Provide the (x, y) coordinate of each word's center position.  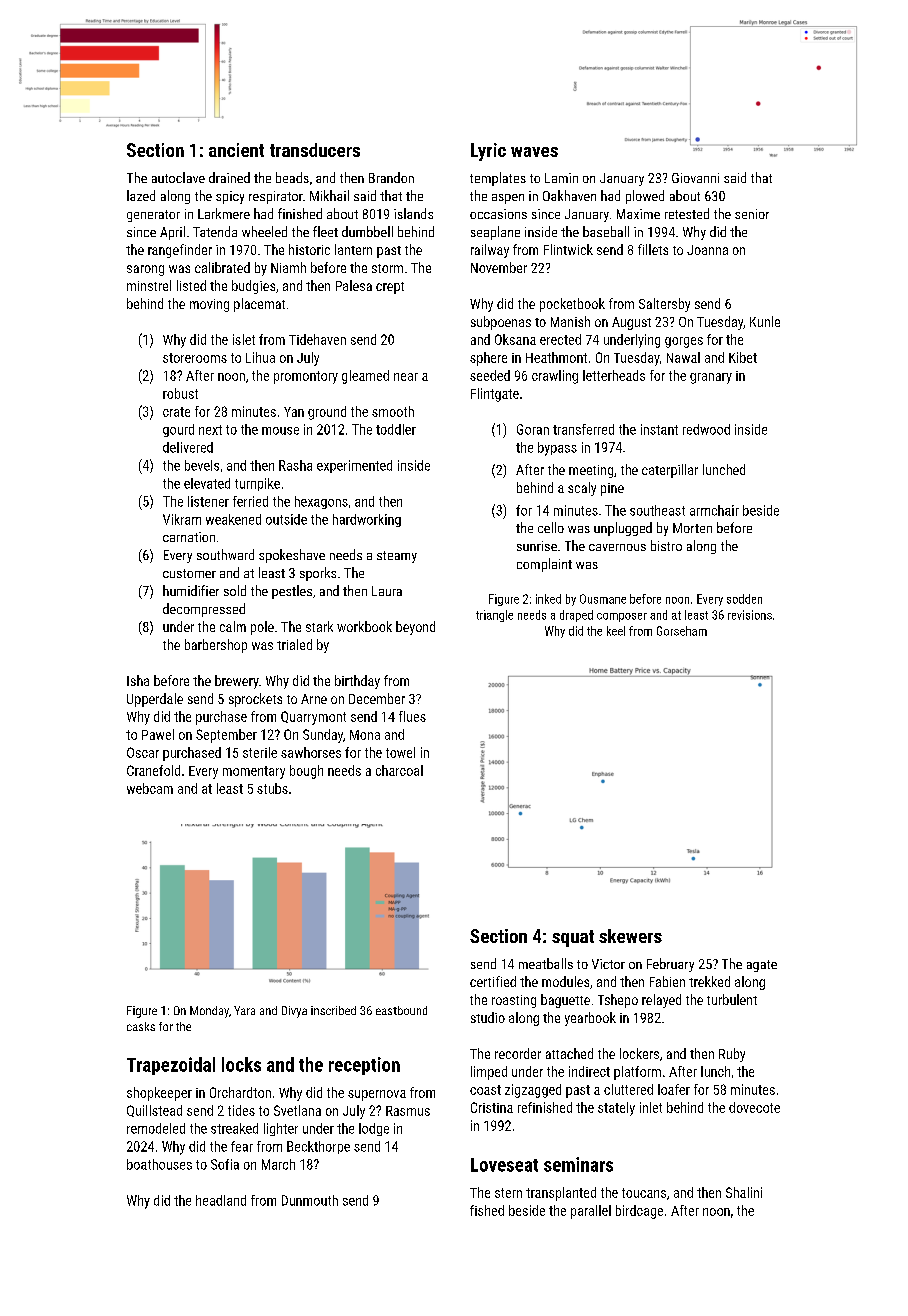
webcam (150, 788)
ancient (236, 150)
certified (493, 981)
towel (400, 752)
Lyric (488, 152)
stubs (272, 788)
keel (616, 631)
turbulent (732, 999)
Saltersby (664, 305)
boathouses (159, 1164)
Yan (294, 412)
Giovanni (695, 178)
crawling (555, 377)
